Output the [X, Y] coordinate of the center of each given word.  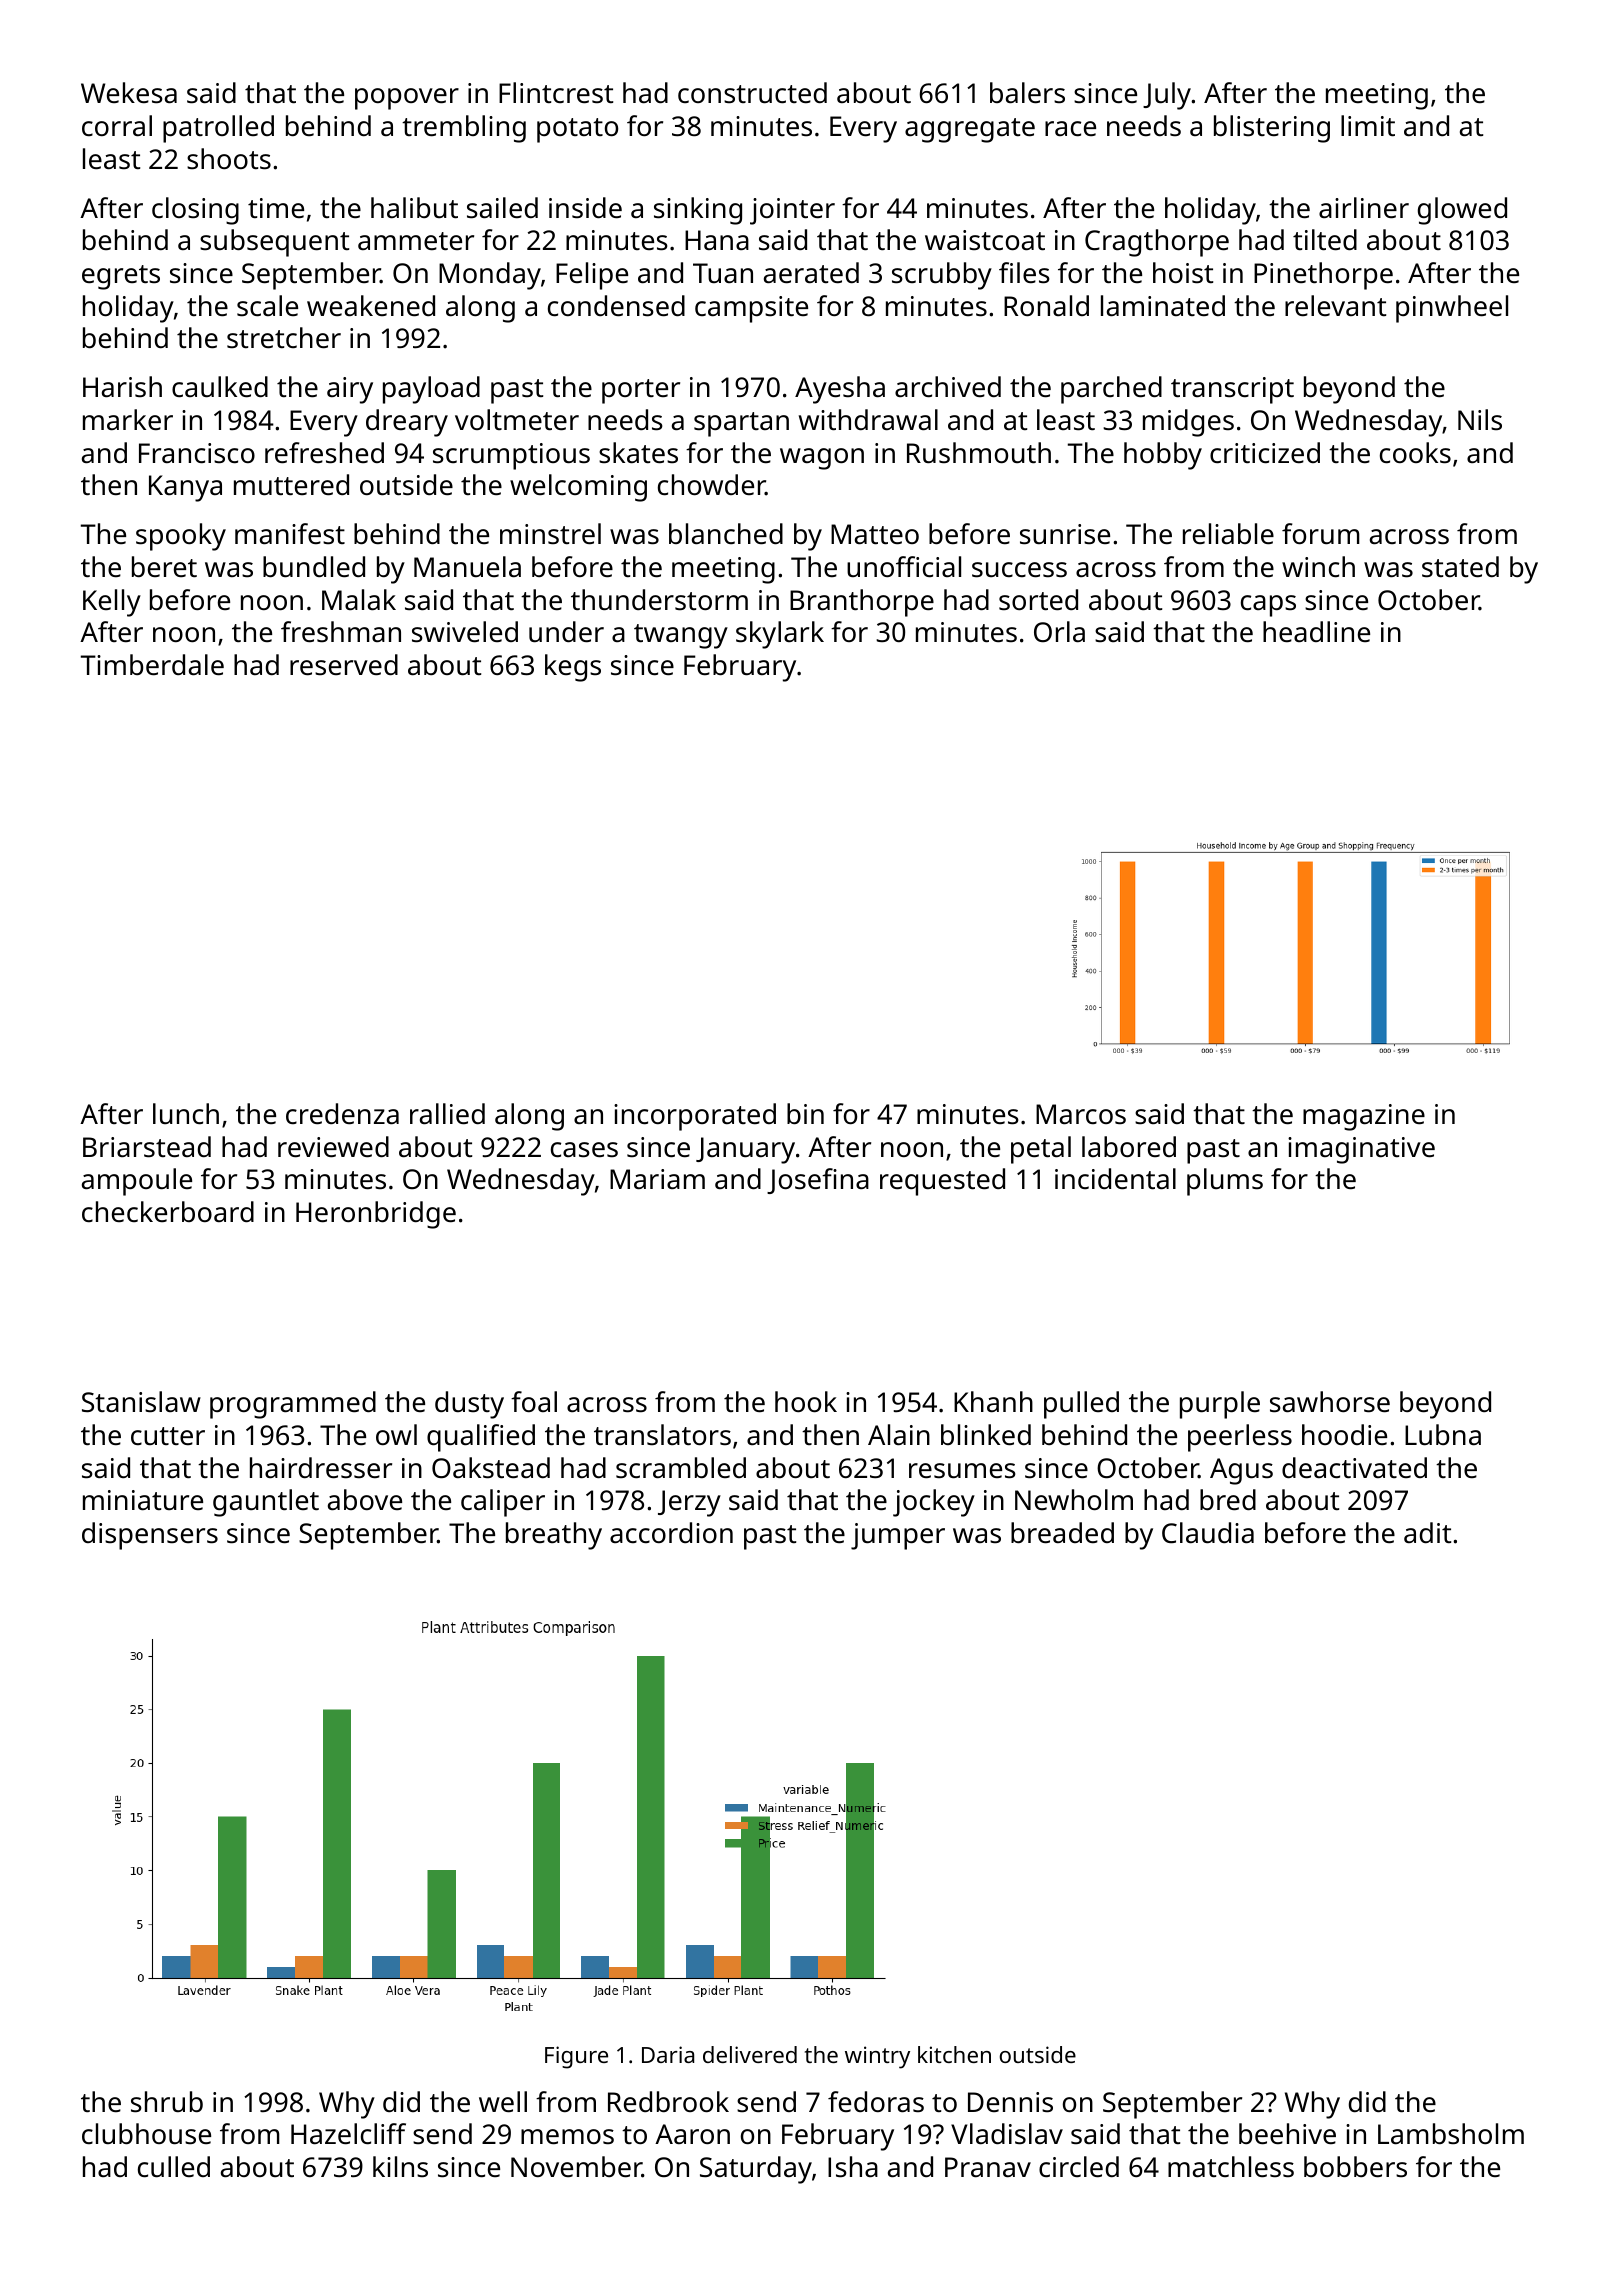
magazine [1364, 1117]
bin [805, 1113]
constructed [752, 92]
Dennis [1010, 2102]
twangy [681, 636]
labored [1129, 1146]
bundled [314, 566]
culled [174, 2166]
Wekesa [129, 93]
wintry [877, 2057]
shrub [167, 2102]
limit [1368, 125]
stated [1460, 567]
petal [1041, 1150]
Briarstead [147, 1147]
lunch [186, 1113]
